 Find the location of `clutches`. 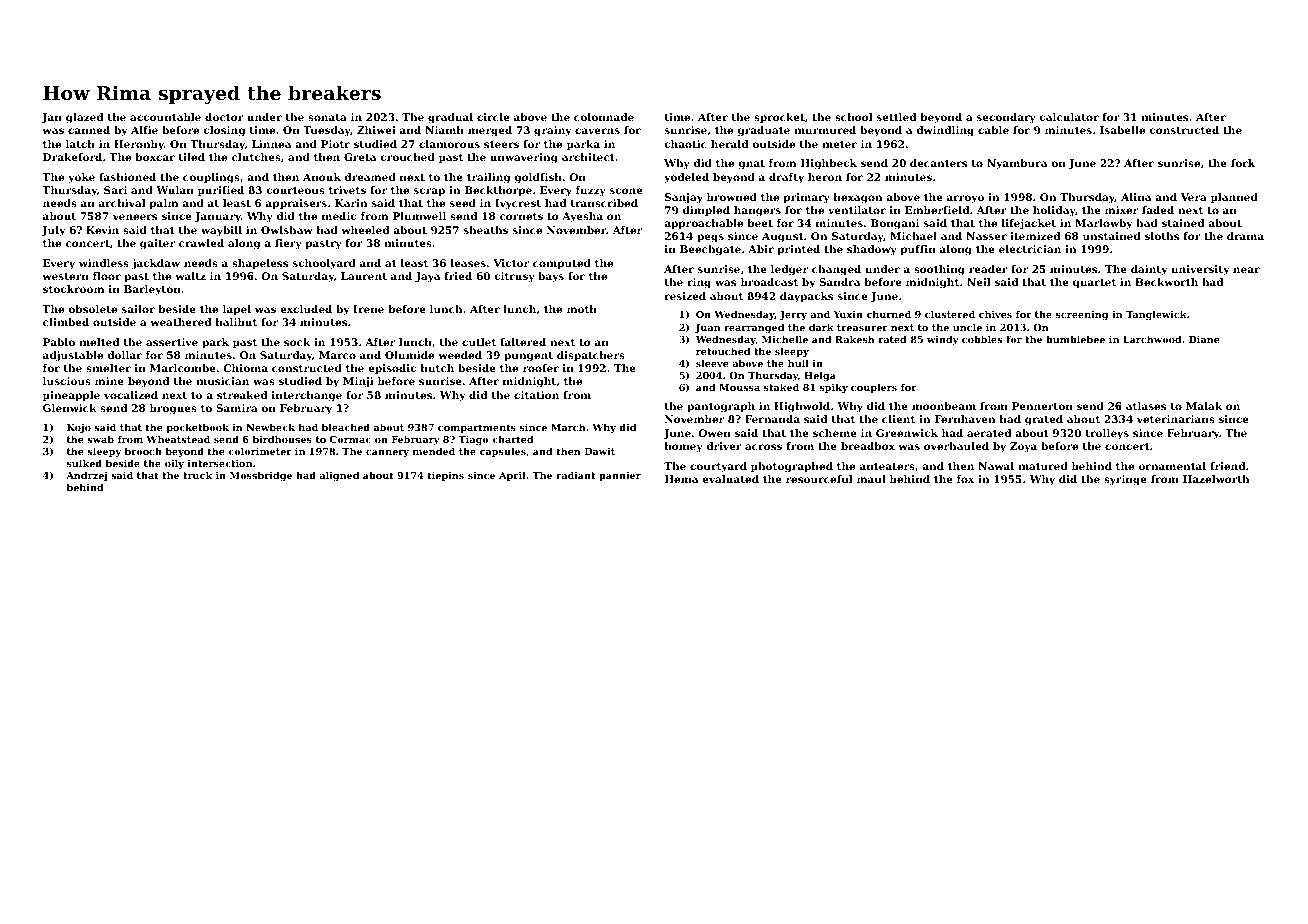

clutches is located at coordinates (256, 157).
